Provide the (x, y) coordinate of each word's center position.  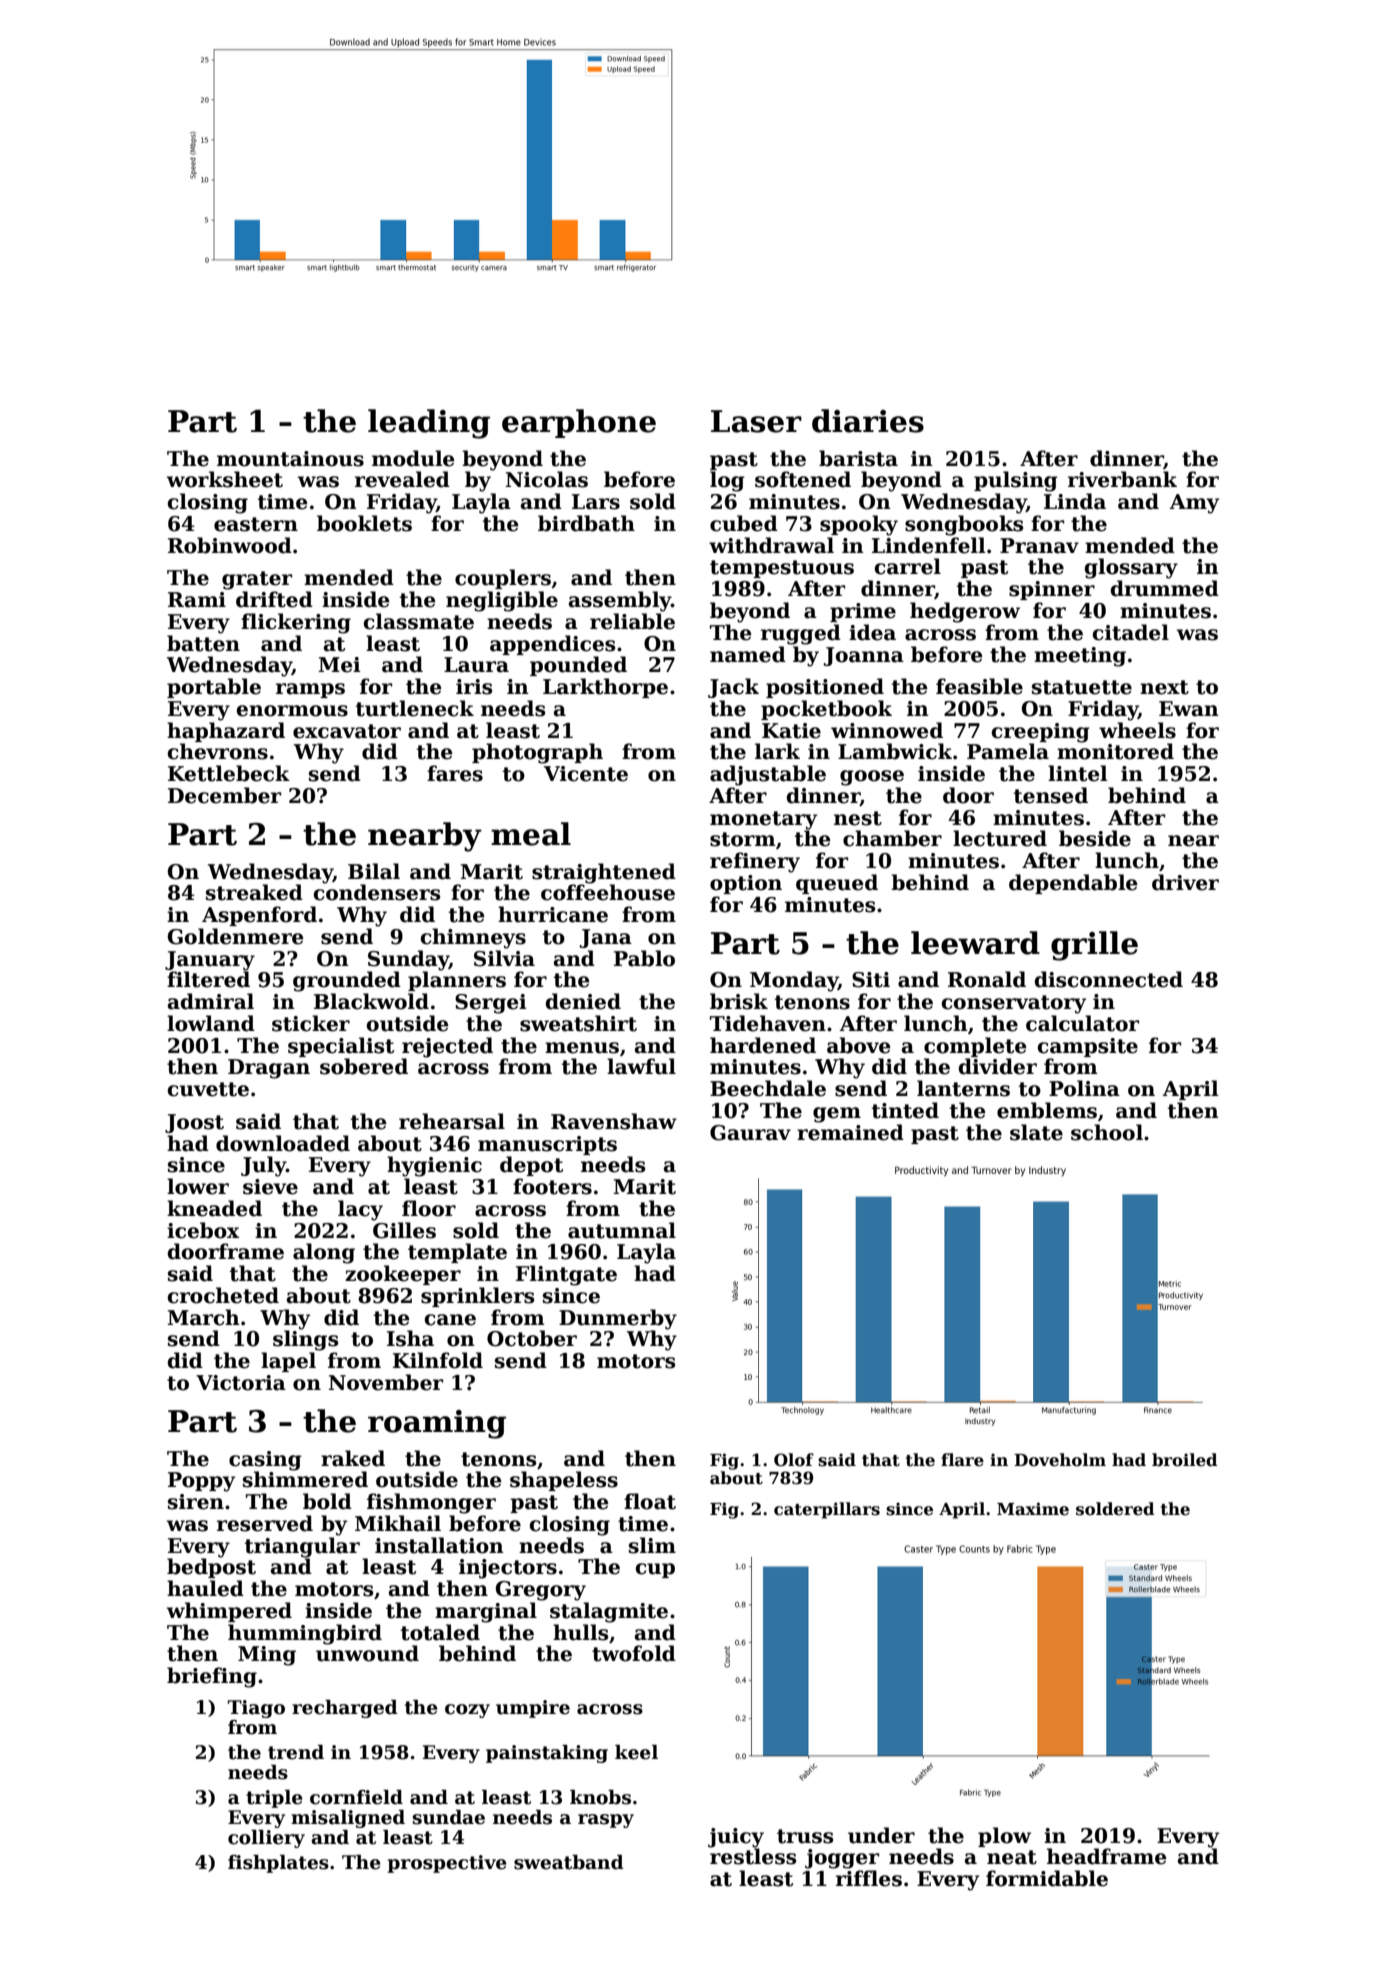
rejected (447, 1047)
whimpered (229, 1612)
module (413, 458)
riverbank (1122, 479)
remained (850, 1132)
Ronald (987, 979)
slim (652, 1545)
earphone (579, 423)
